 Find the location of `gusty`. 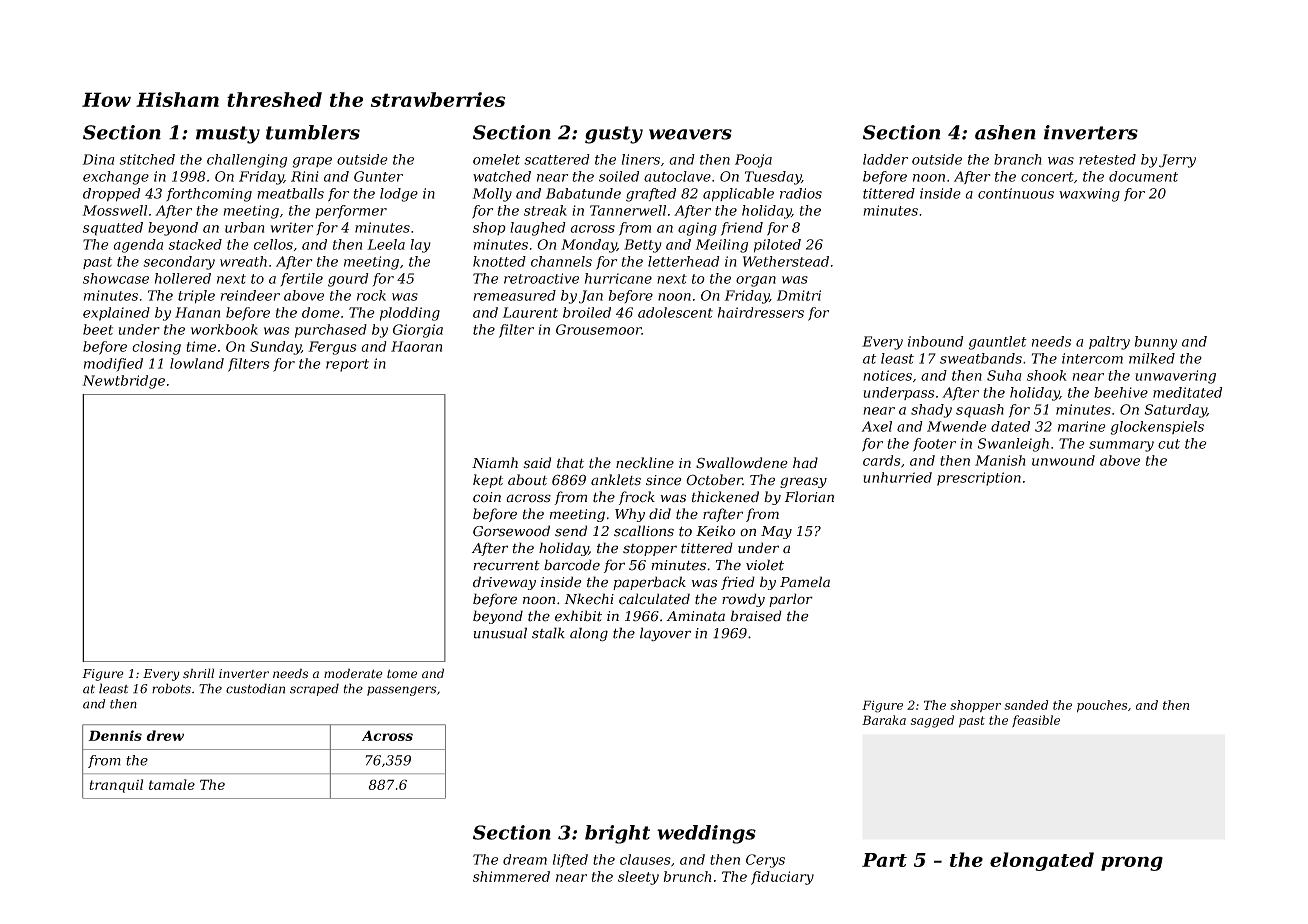

gusty is located at coordinates (614, 135).
